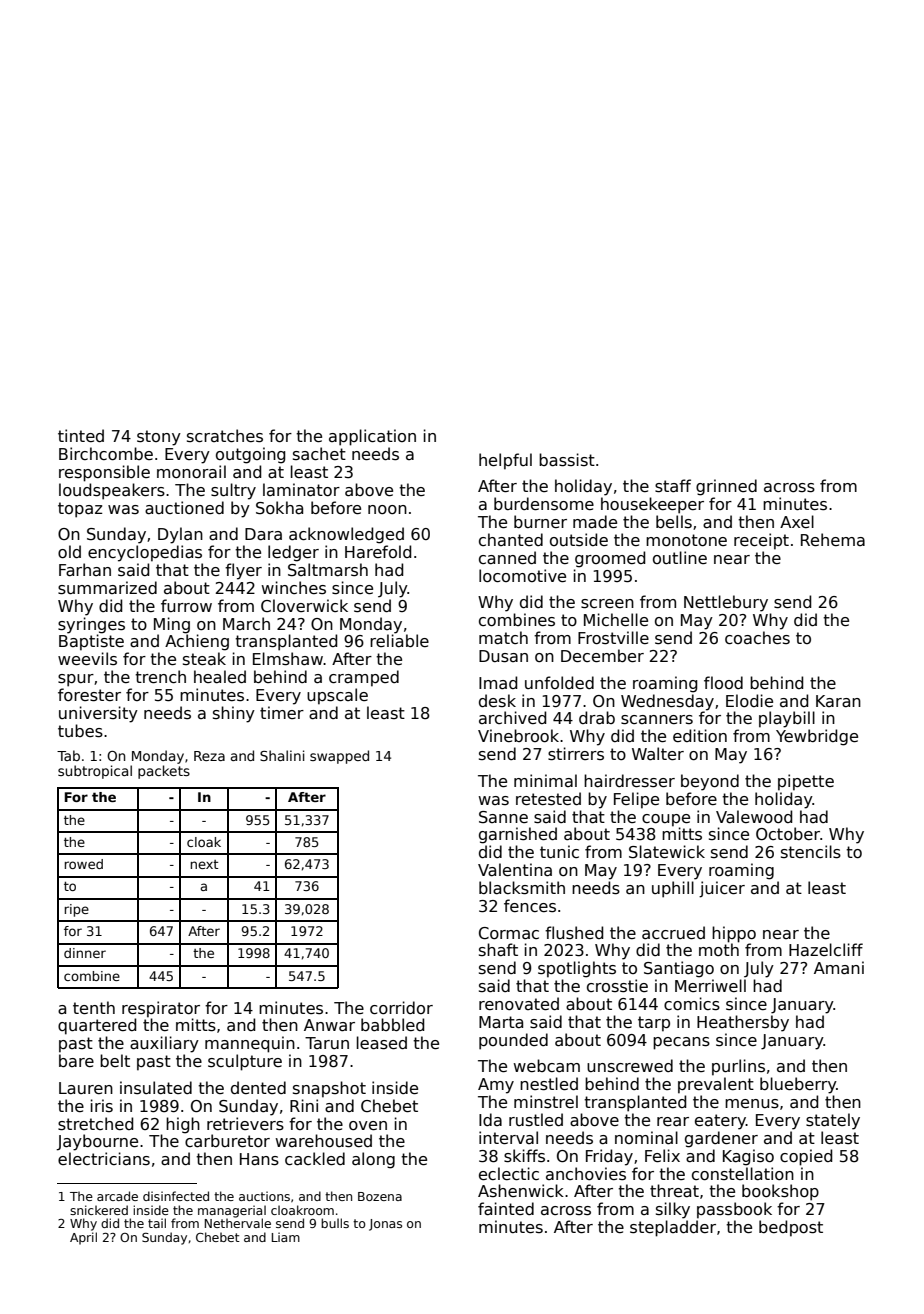 The width and height of the page is (924, 1314). I want to click on Cormac, so click(509, 933).
